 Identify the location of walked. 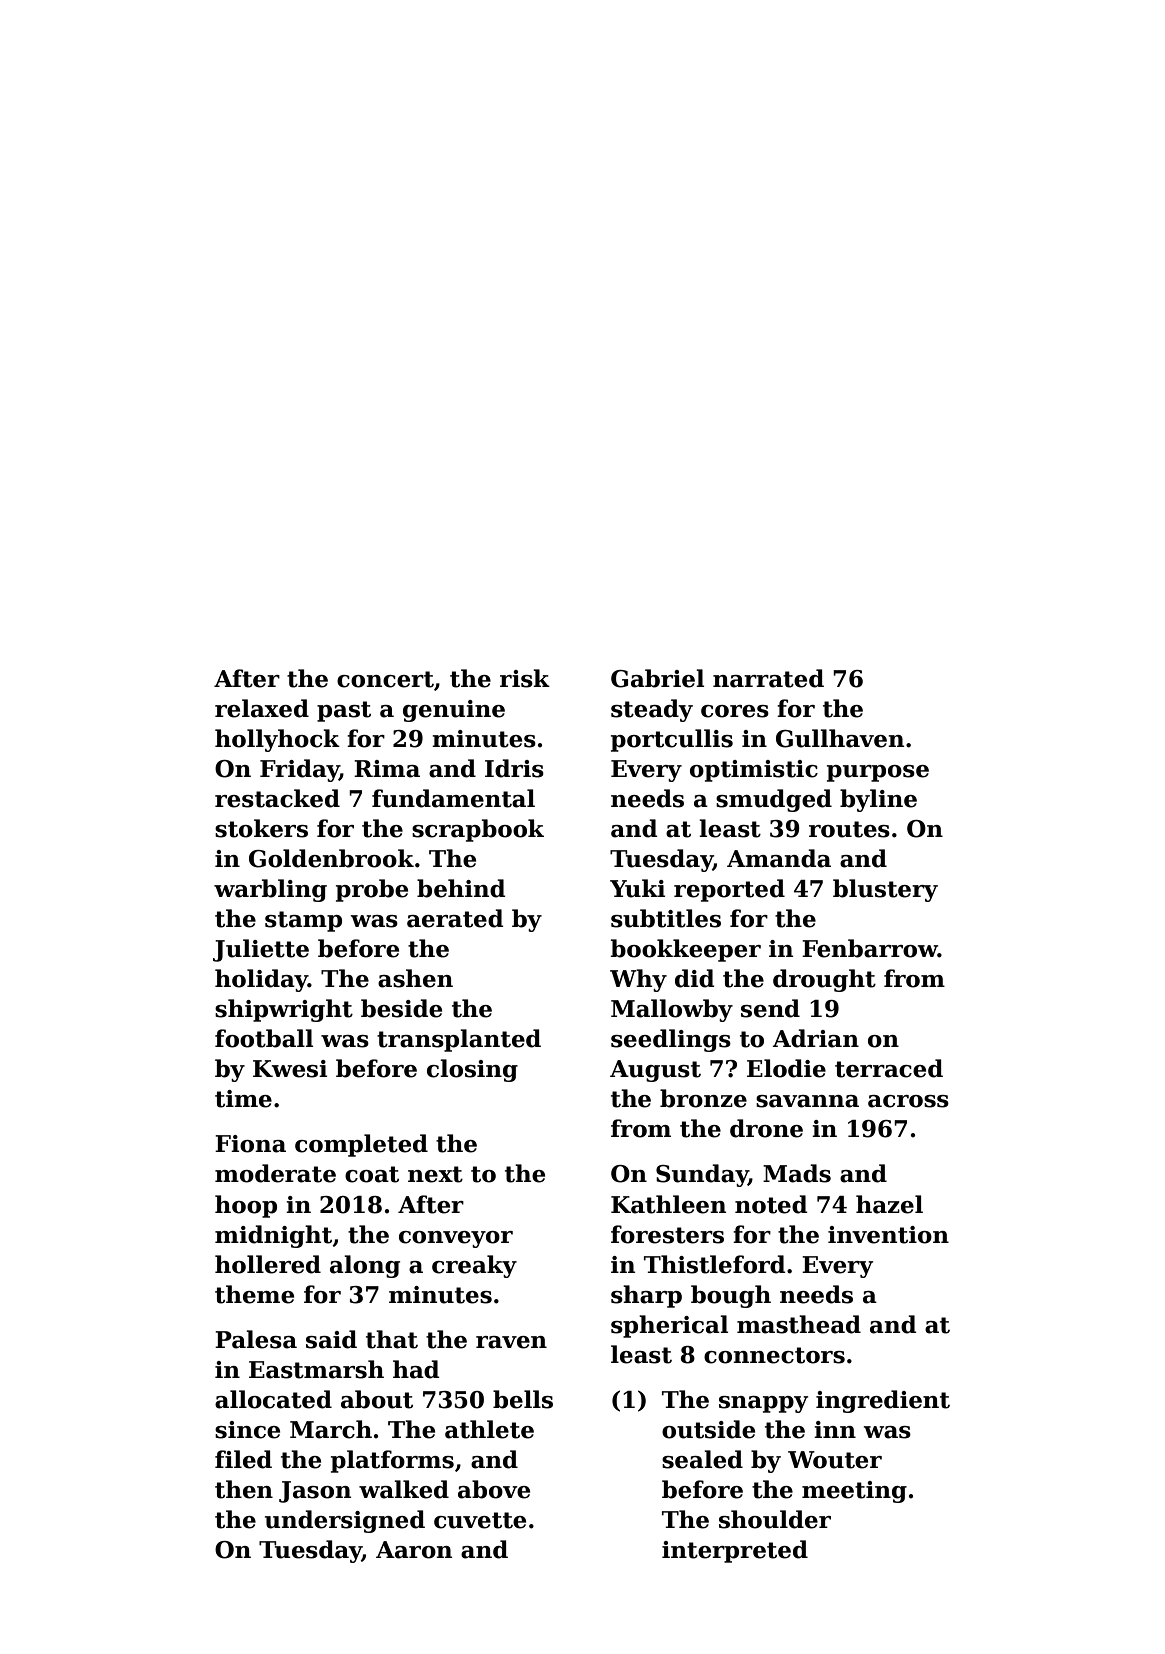
(404, 1489).
